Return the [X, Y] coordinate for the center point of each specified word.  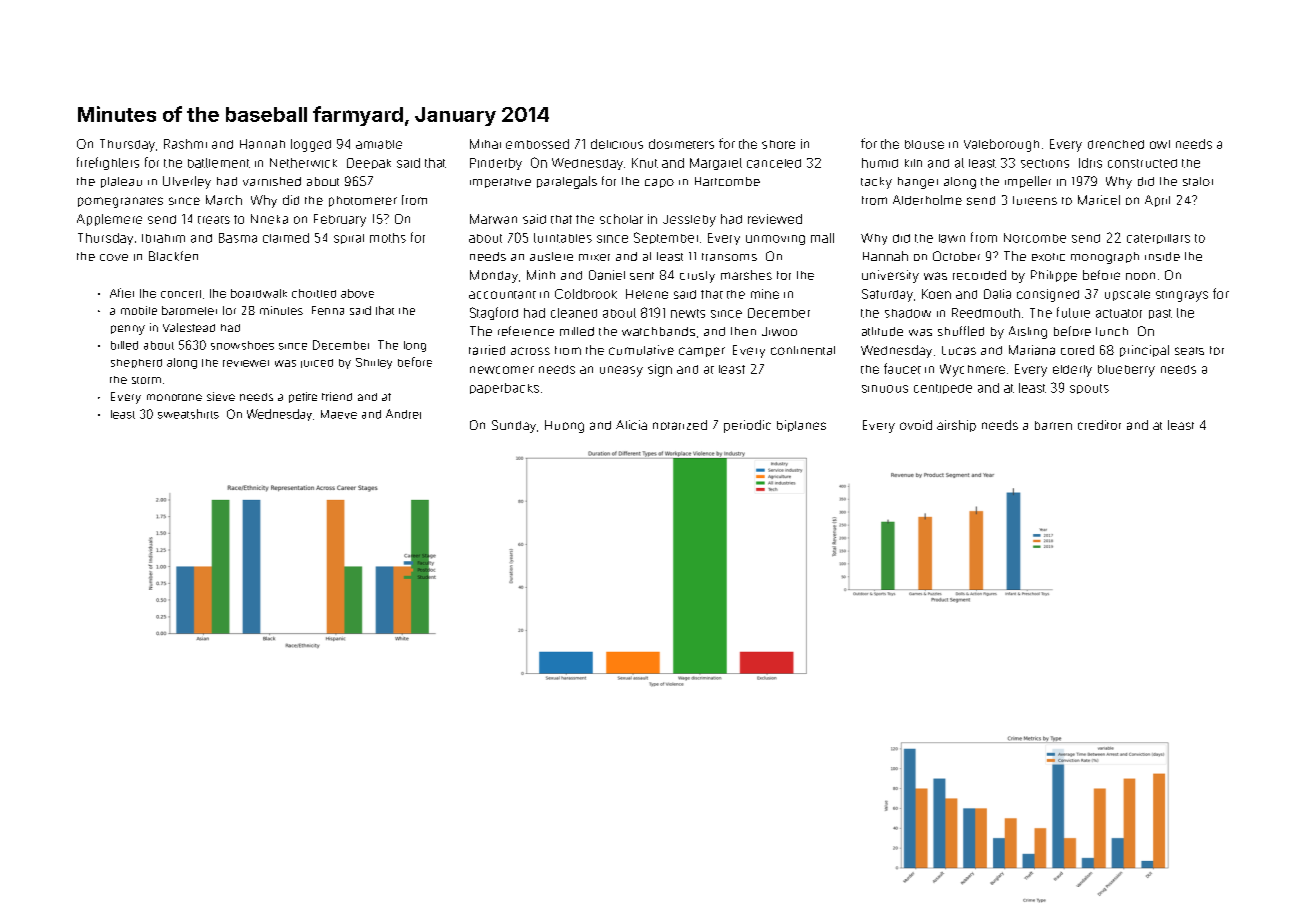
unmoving [775, 240]
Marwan [493, 219]
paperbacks [504, 388]
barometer [189, 310]
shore [778, 144]
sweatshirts [188, 414]
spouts [1089, 389]
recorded [979, 275]
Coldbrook [586, 294]
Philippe [1054, 276]
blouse [924, 144]
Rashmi [185, 144]
